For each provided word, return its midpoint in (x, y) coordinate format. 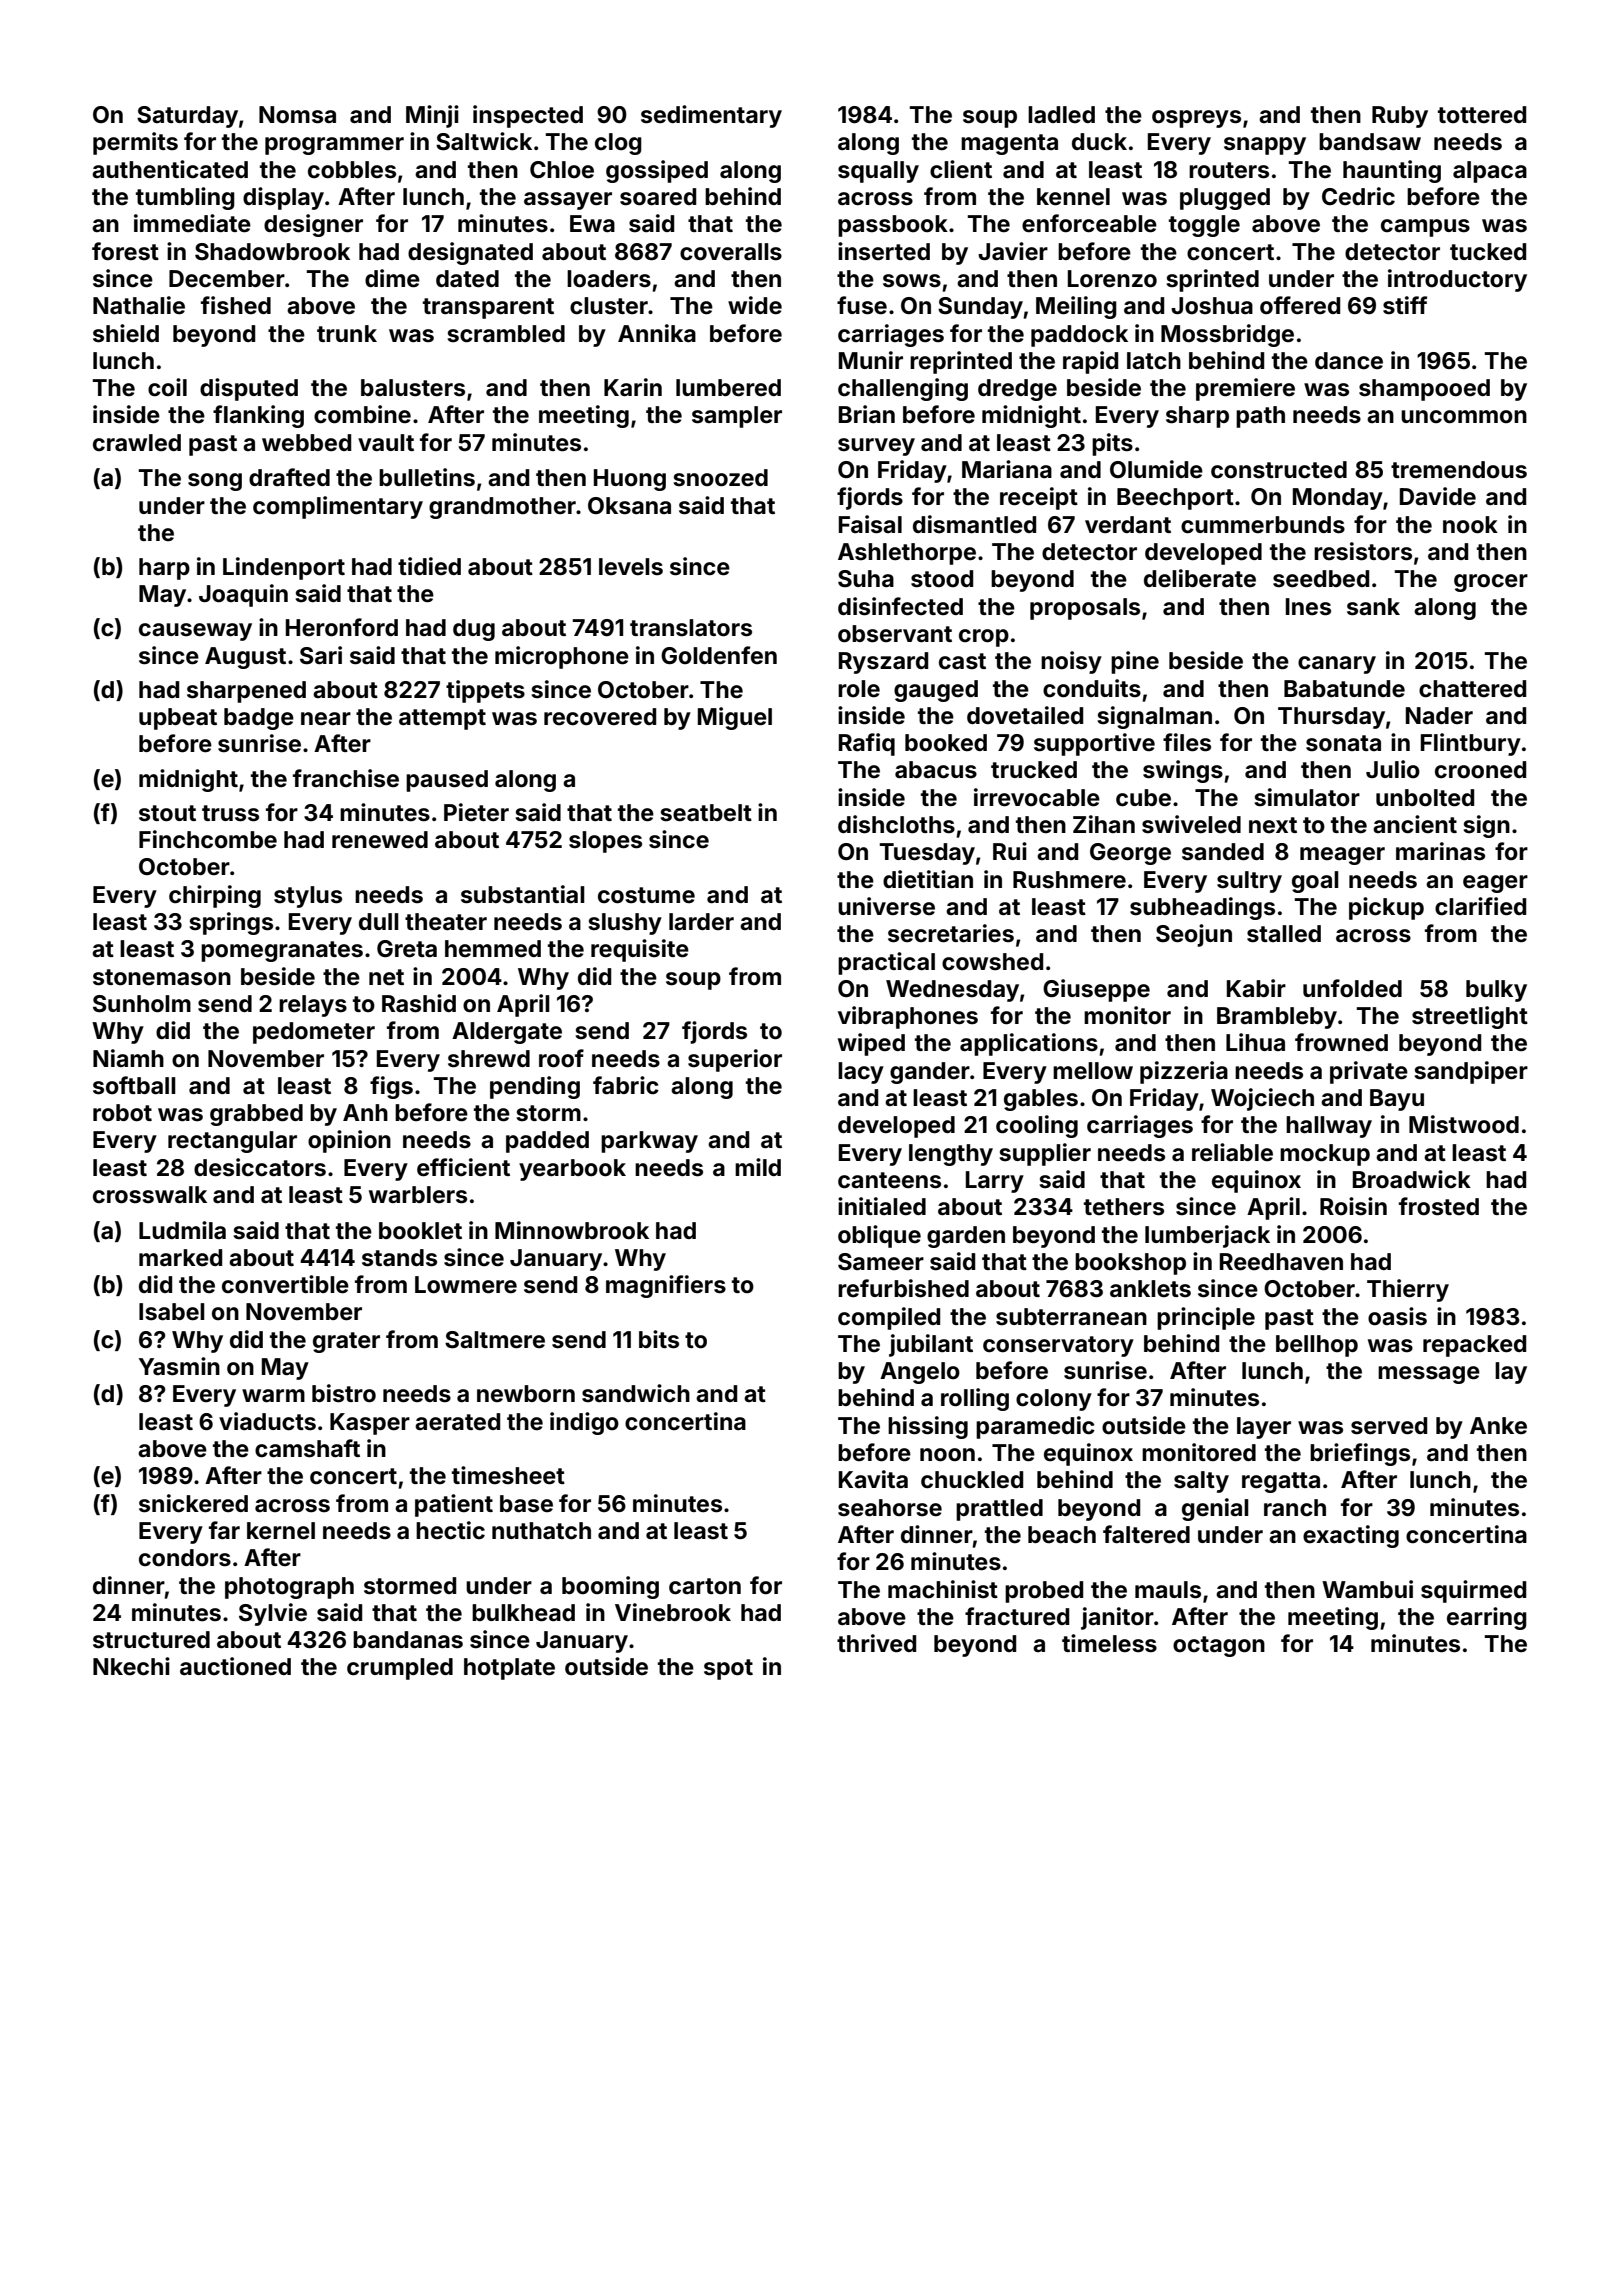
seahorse (890, 1508)
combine (362, 414)
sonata (1343, 743)
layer (1264, 1428)
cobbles (352, 170)
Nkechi (131, 1666)
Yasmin (179, 1366)
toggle (1204, 226)
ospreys (1196, 119)
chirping (215, 896)
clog (618, 144)
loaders (609, 279)
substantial (523, 894)
